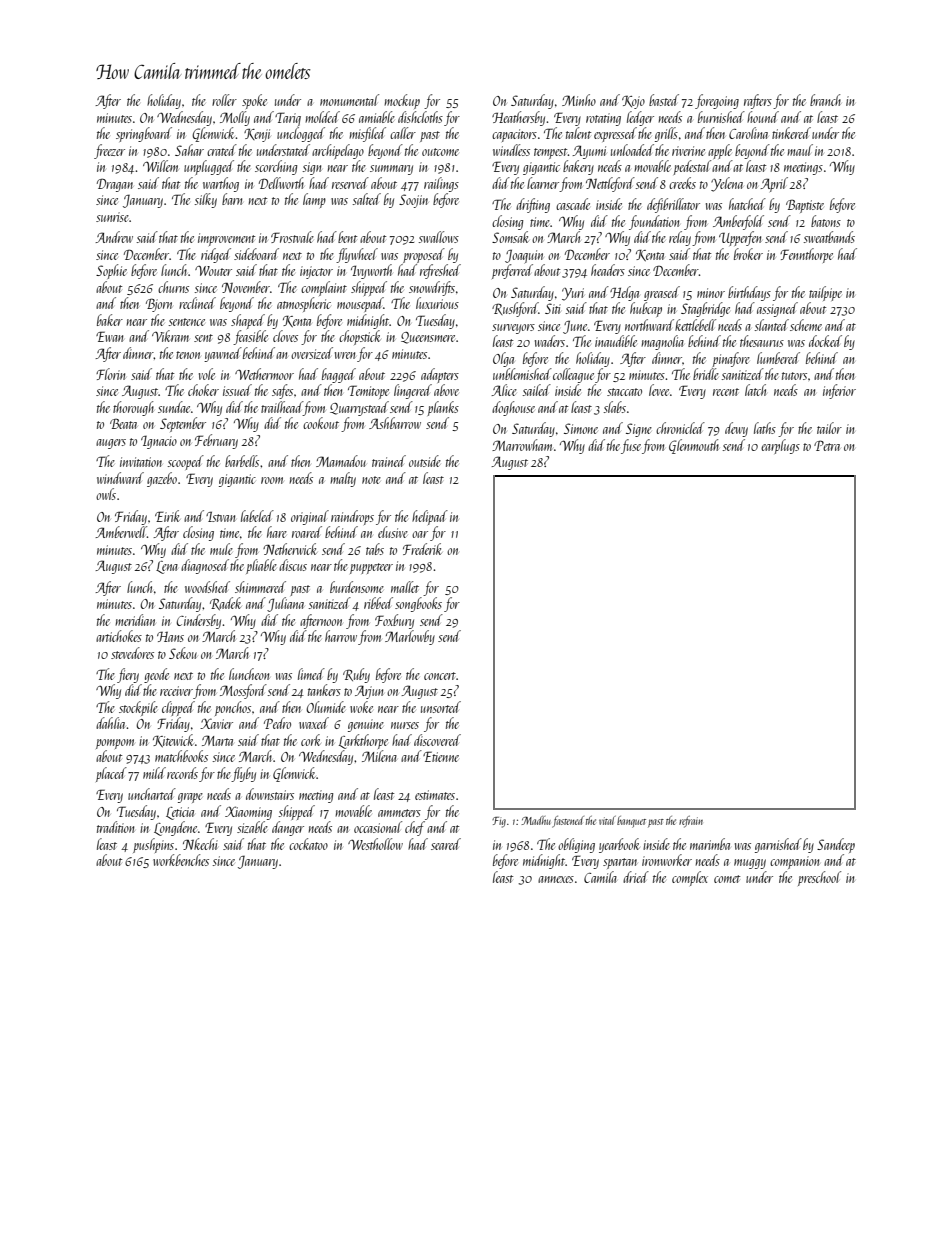 This screenshot has width=952, height=1233. Describe the element at coordinates (522, 445) in the screenshot. I see `Marrowham` at that location.
